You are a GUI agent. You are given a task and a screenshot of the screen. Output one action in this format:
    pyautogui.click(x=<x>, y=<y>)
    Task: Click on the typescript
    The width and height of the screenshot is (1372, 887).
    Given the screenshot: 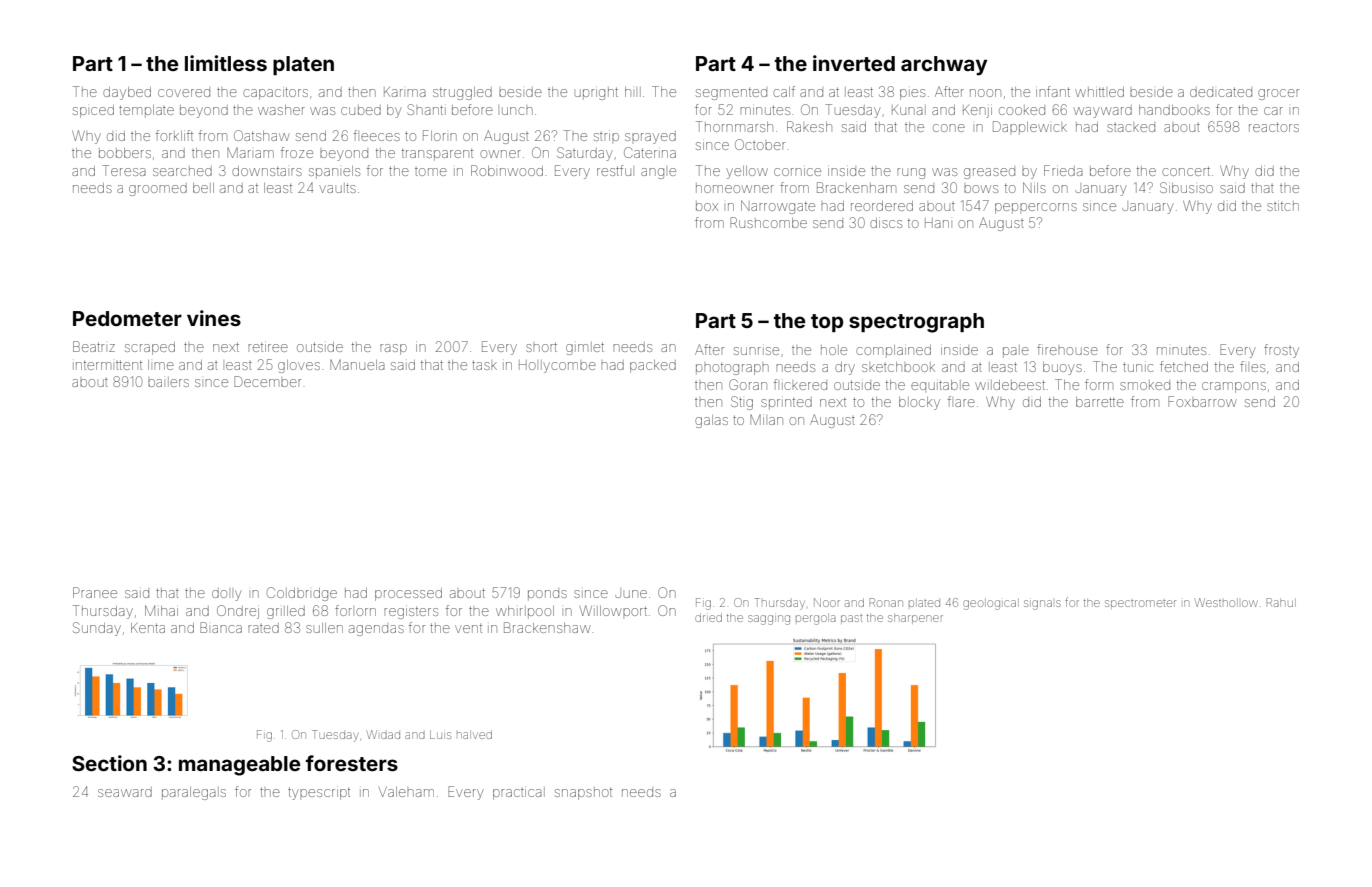 What is the action you would take?
    pyautogui.click(x=319, y=793)
